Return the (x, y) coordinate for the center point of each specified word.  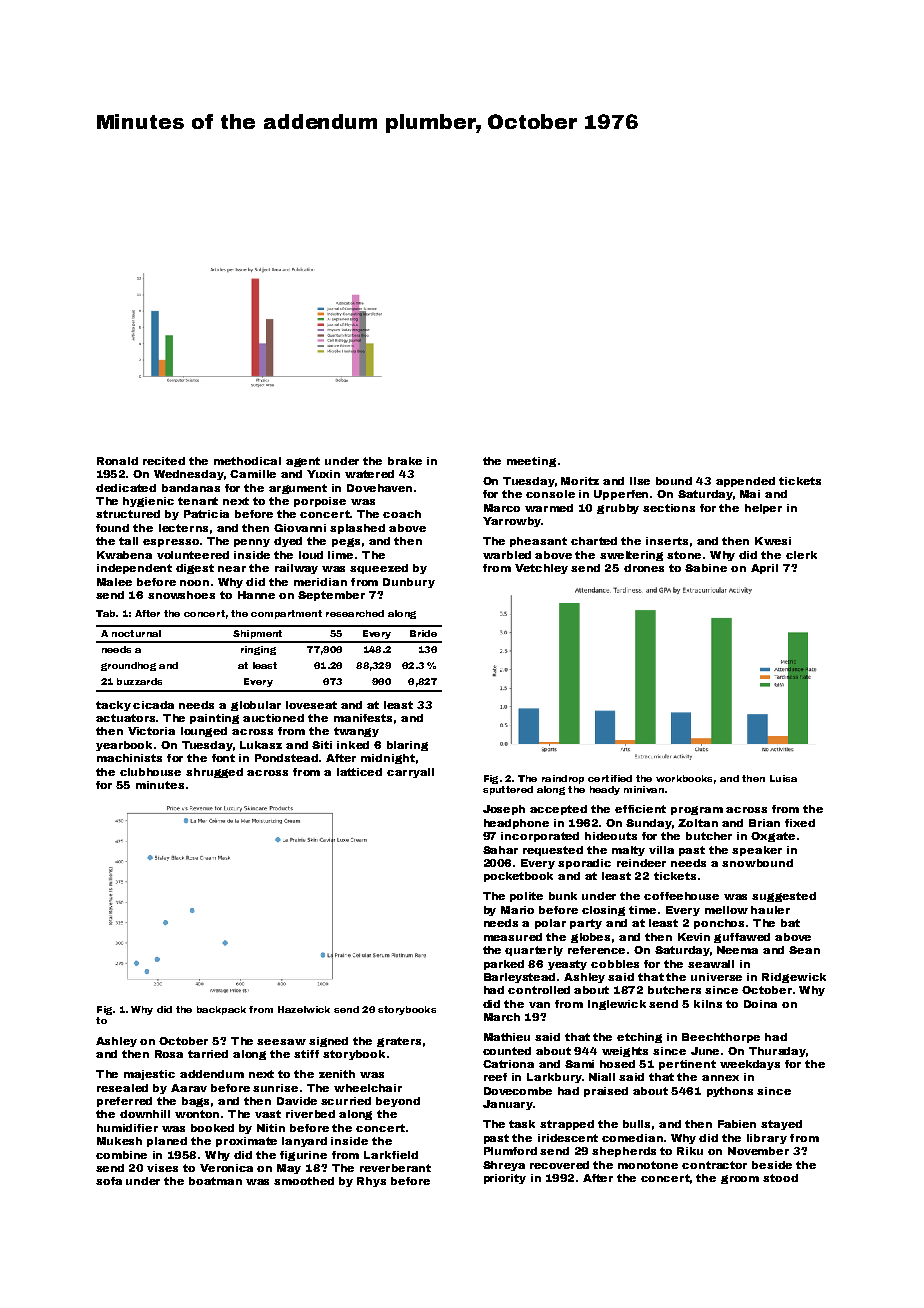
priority (505, 1179)
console (550, 494)
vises (162, 1168)
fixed (800, 823)
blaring (407, 746)
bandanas (191, 488)
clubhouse (150, 772)
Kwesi (773, 541)
